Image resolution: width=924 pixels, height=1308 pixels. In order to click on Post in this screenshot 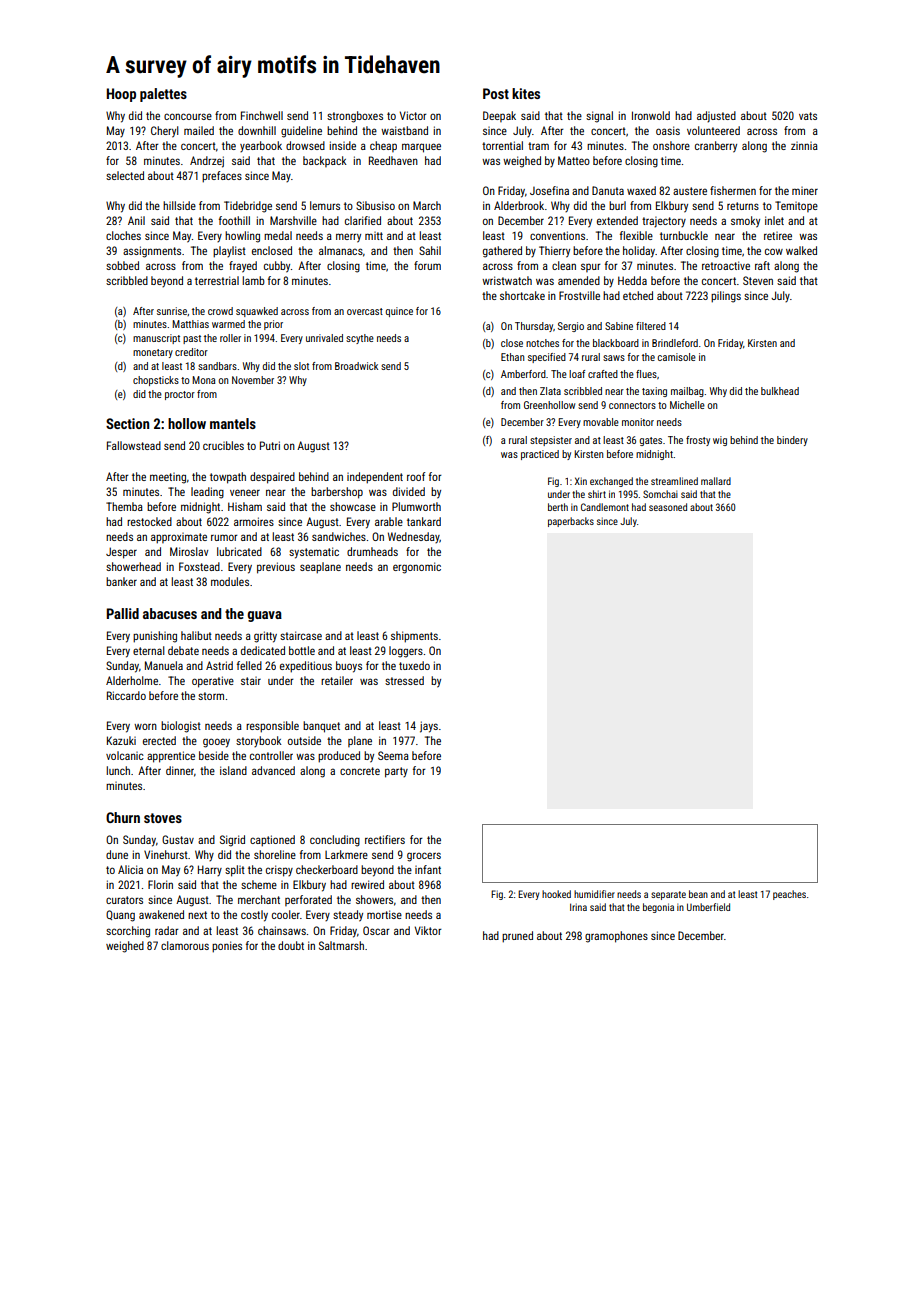, I will do `click(496, 93)`.
